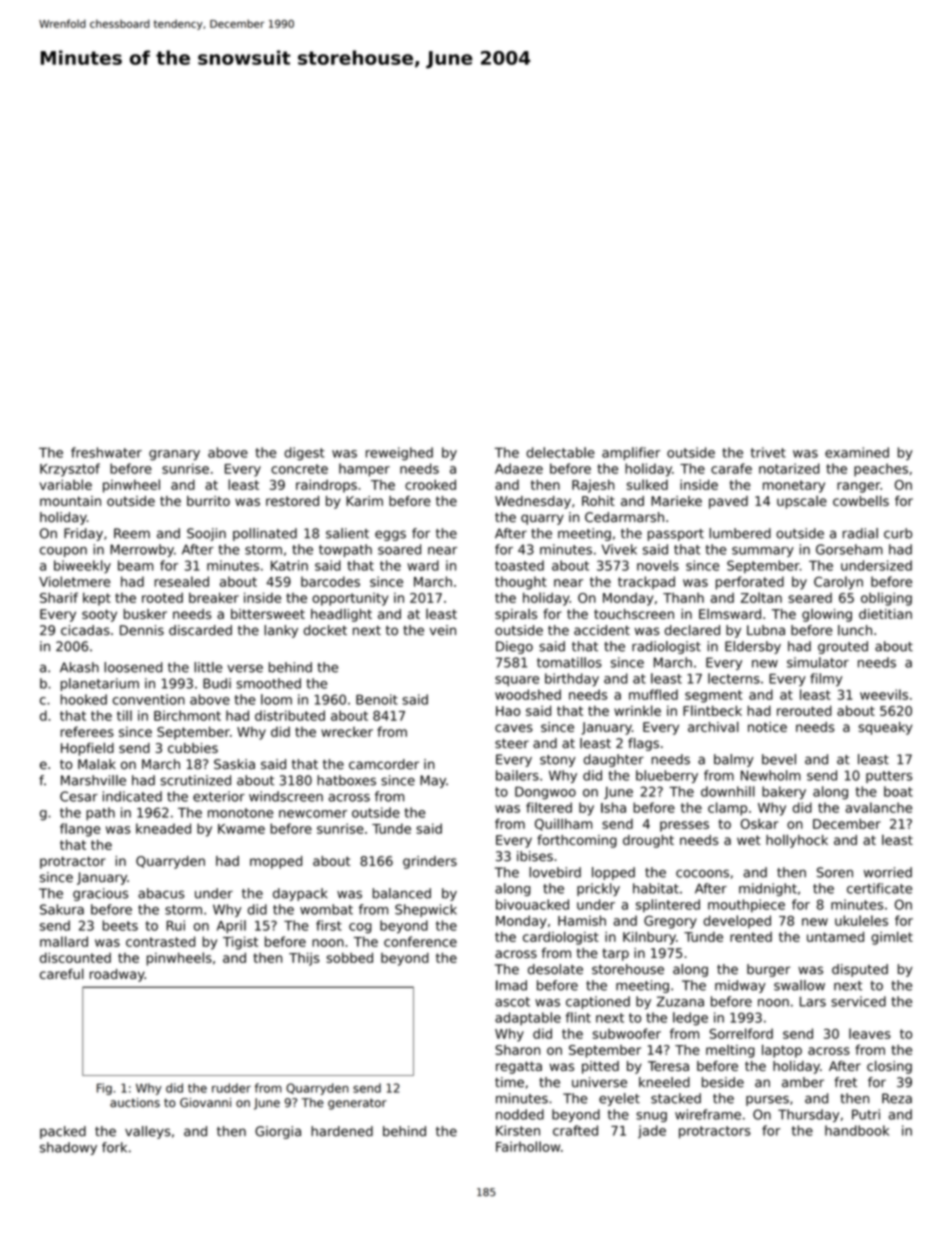  Describe the element at coordinates (528, 694) in the screenshot. I see `woodshed` at that location.
